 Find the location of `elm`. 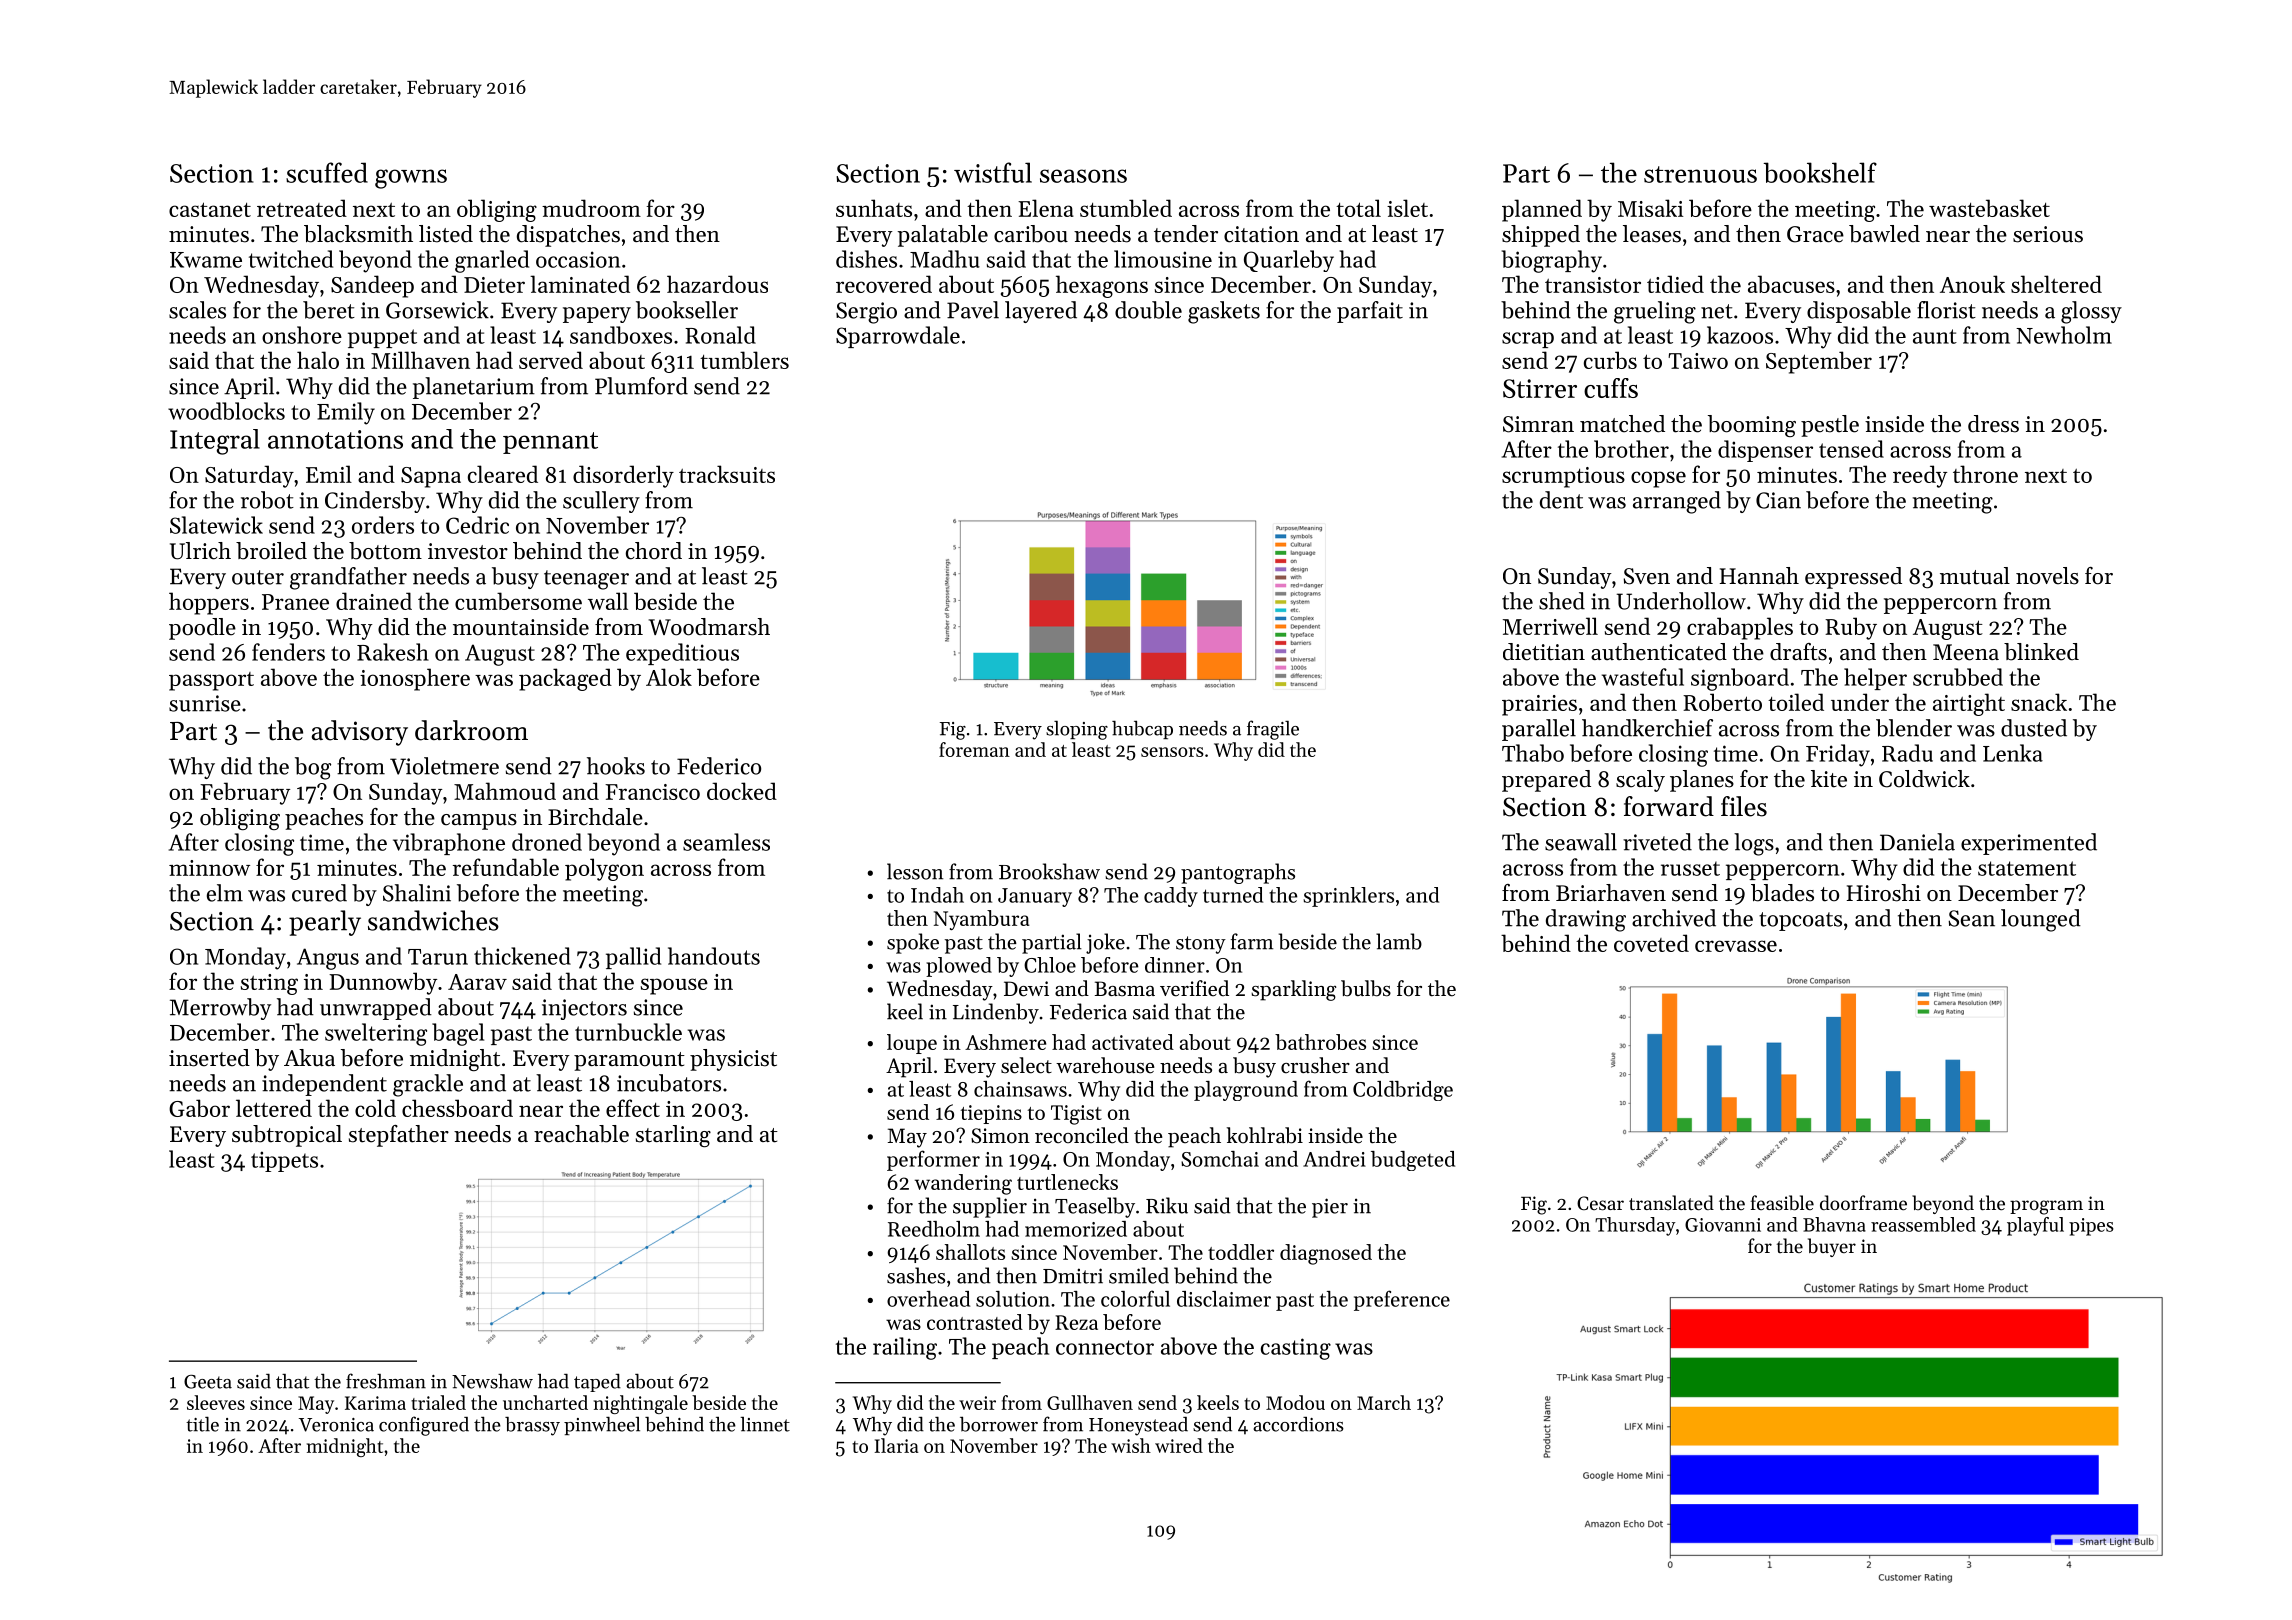

elm is located at coordinates (225, 893).
